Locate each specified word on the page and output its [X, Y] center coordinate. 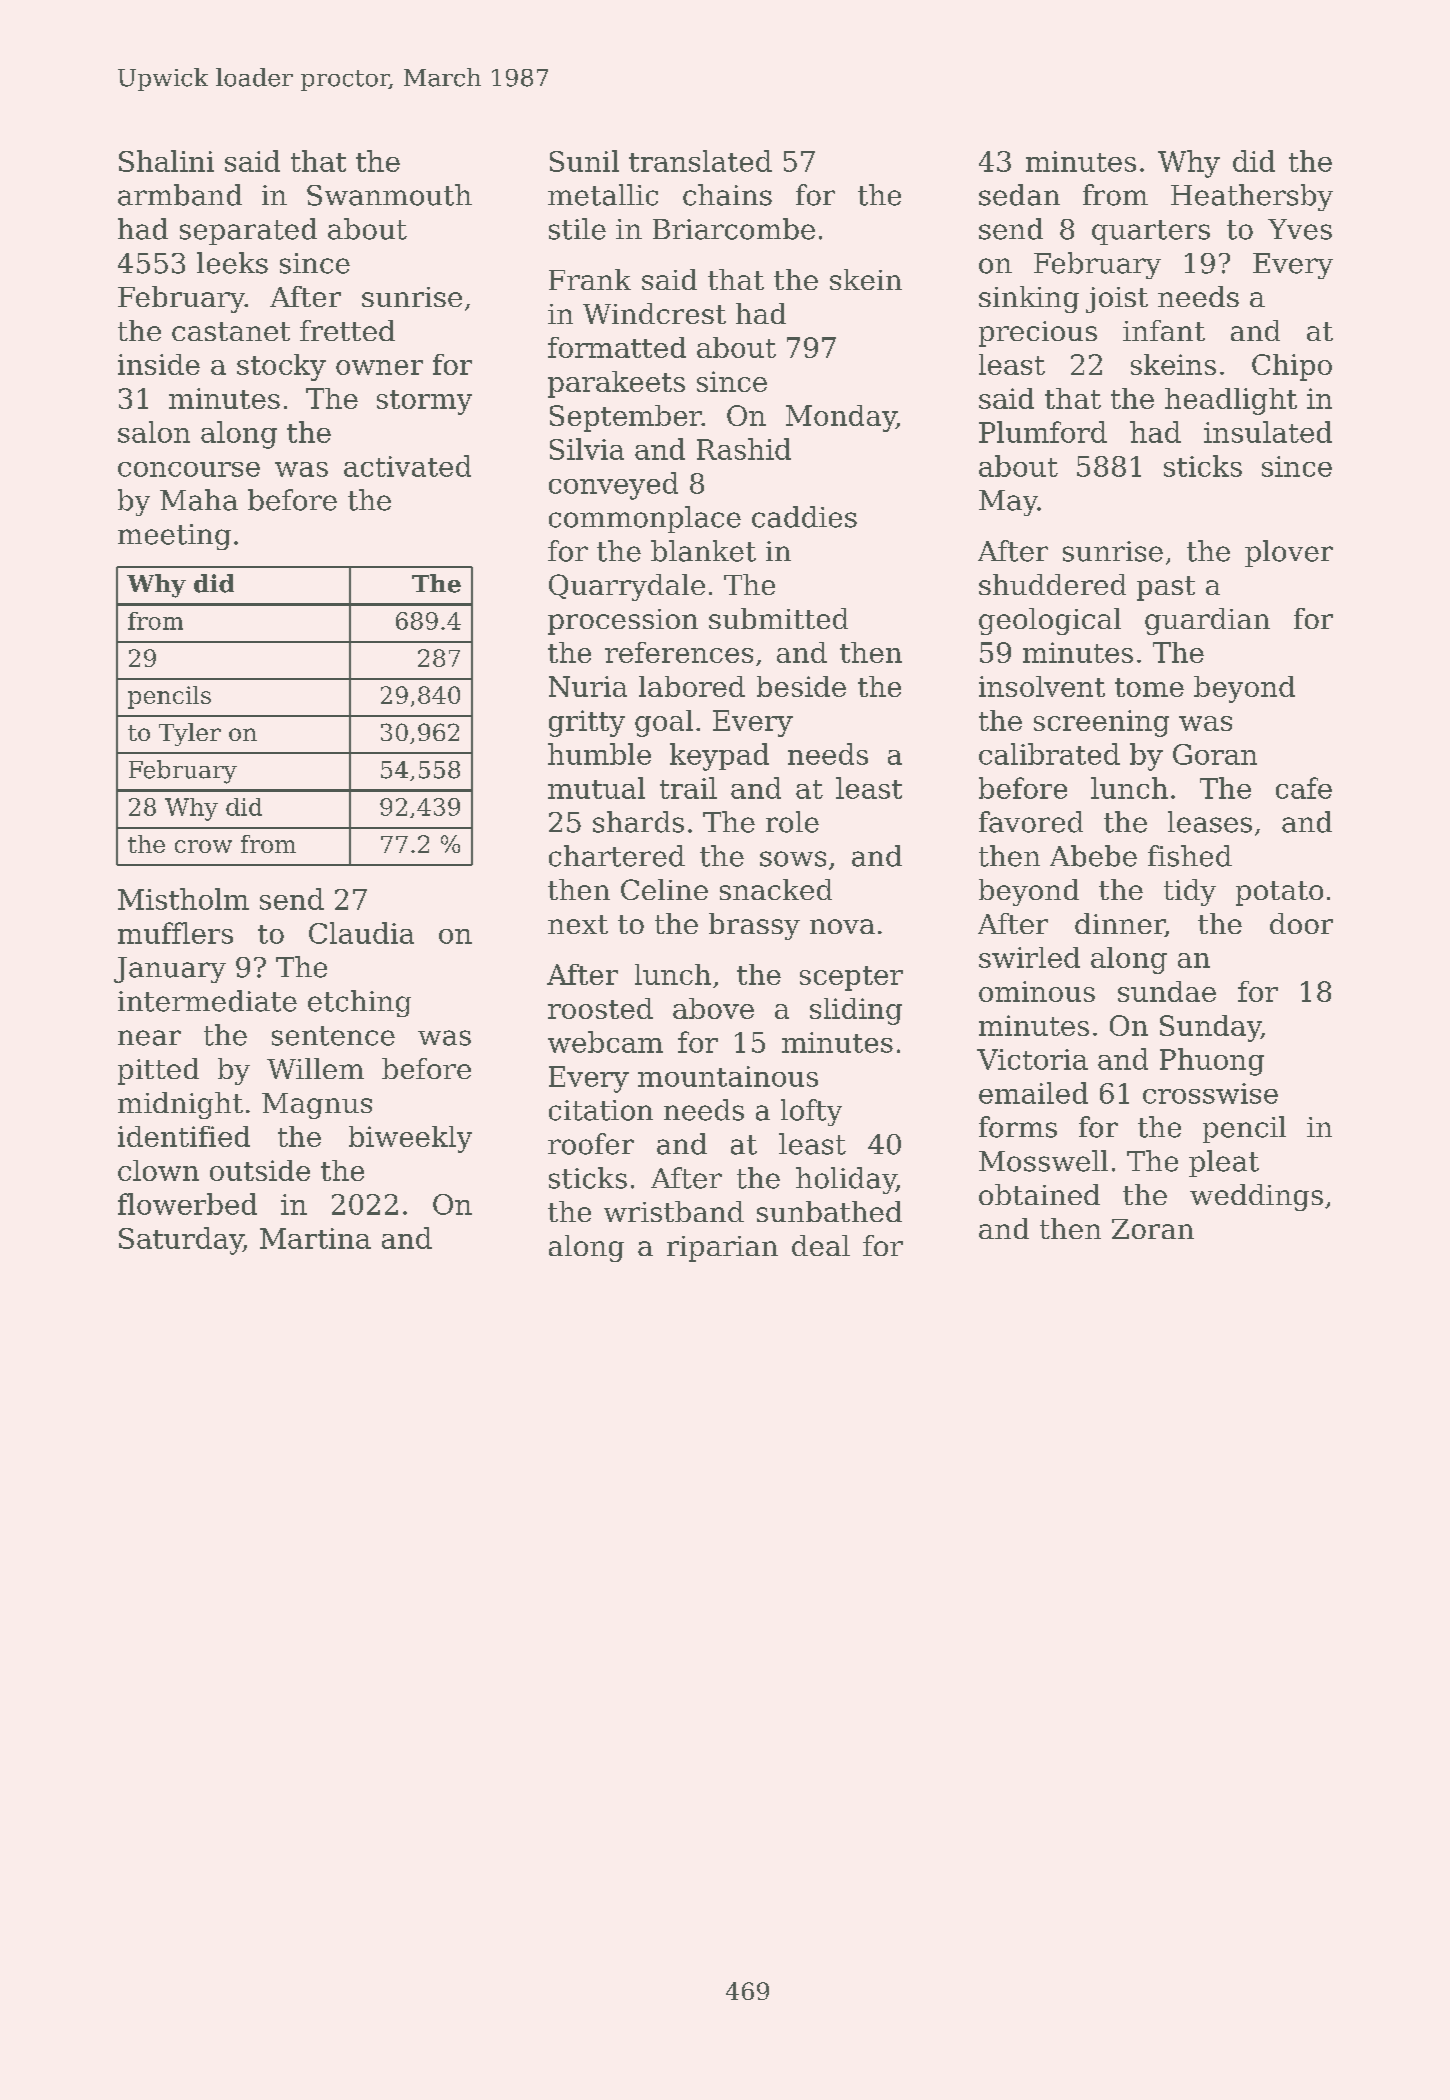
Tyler [190, 734]
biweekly [410, 1139]
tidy [1190, 892]
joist [1117, 300]
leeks [232, 263]
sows [793, 859]
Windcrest [654, 313]
